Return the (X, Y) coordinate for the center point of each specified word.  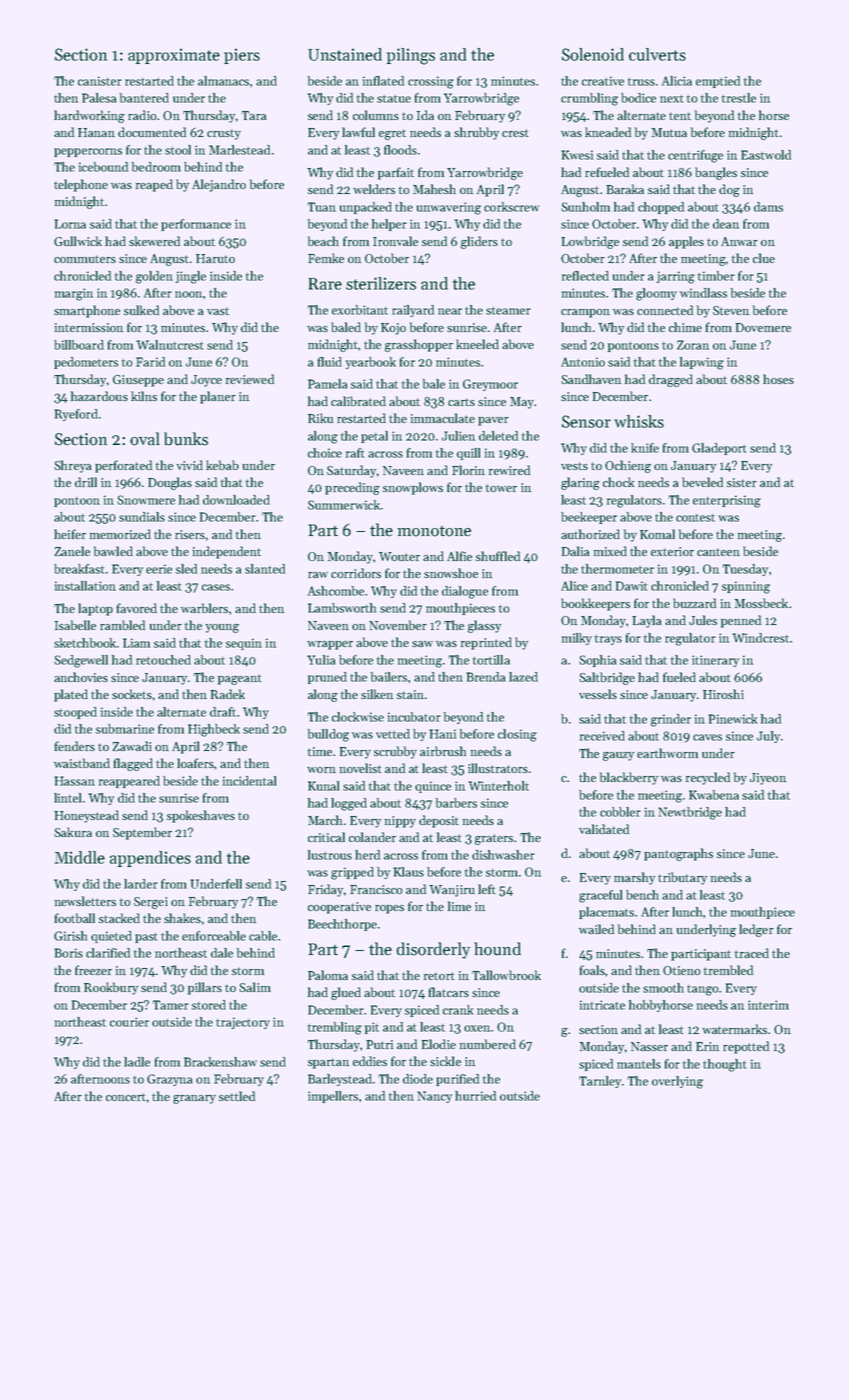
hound (497, 949)
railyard (413, 311)
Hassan (74, 781)
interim (768, 1005)
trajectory (243, 1023)
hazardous (99, 396)
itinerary (715, 661)
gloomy (656, 294)
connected (665, 310)
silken (377, 694)
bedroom (156, 167)
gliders (479, 242)
